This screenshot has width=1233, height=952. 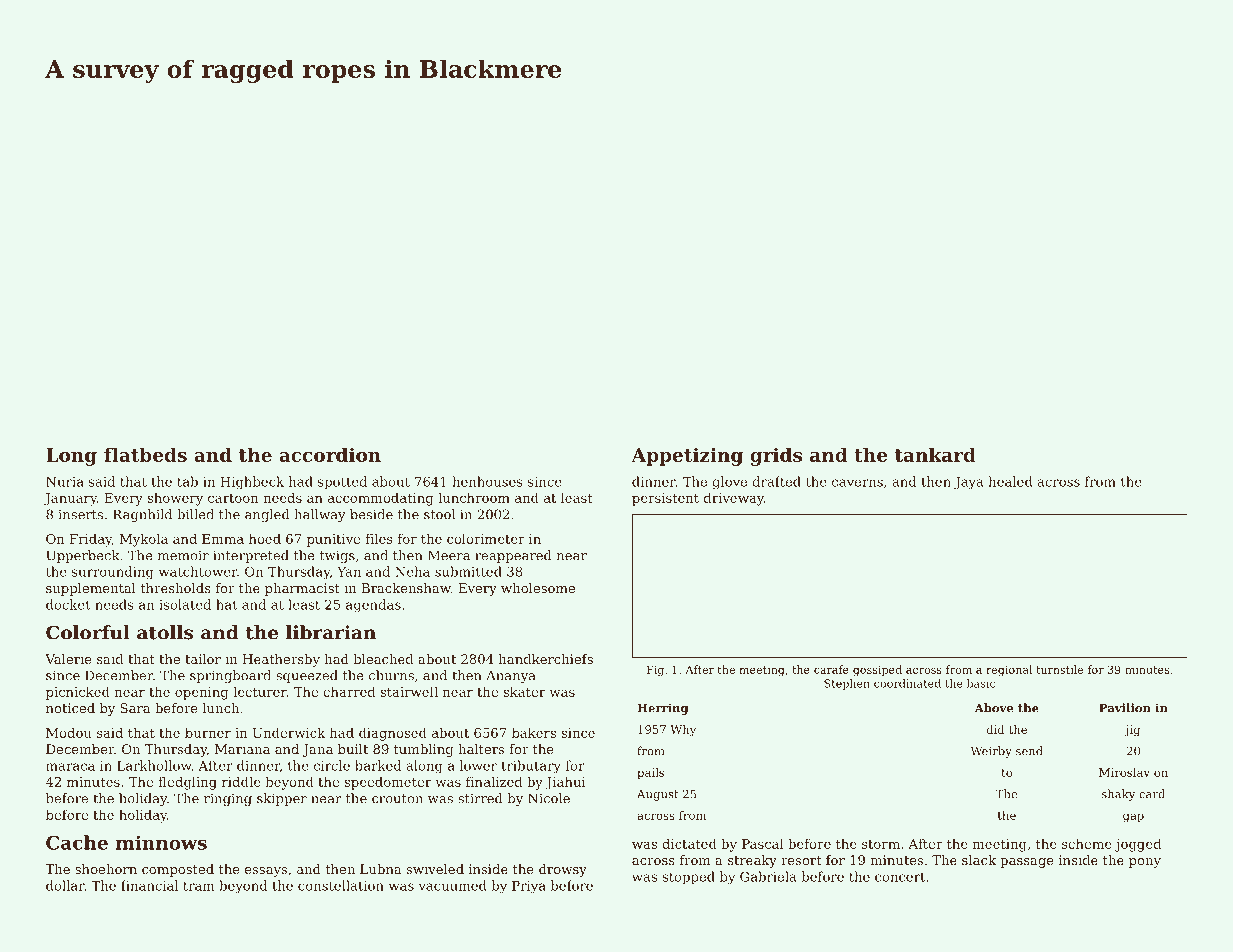 What do you see at coordinates (1059, 669) in the screenshot?
I see `turnstile` at bounding box center [1059, 669].
